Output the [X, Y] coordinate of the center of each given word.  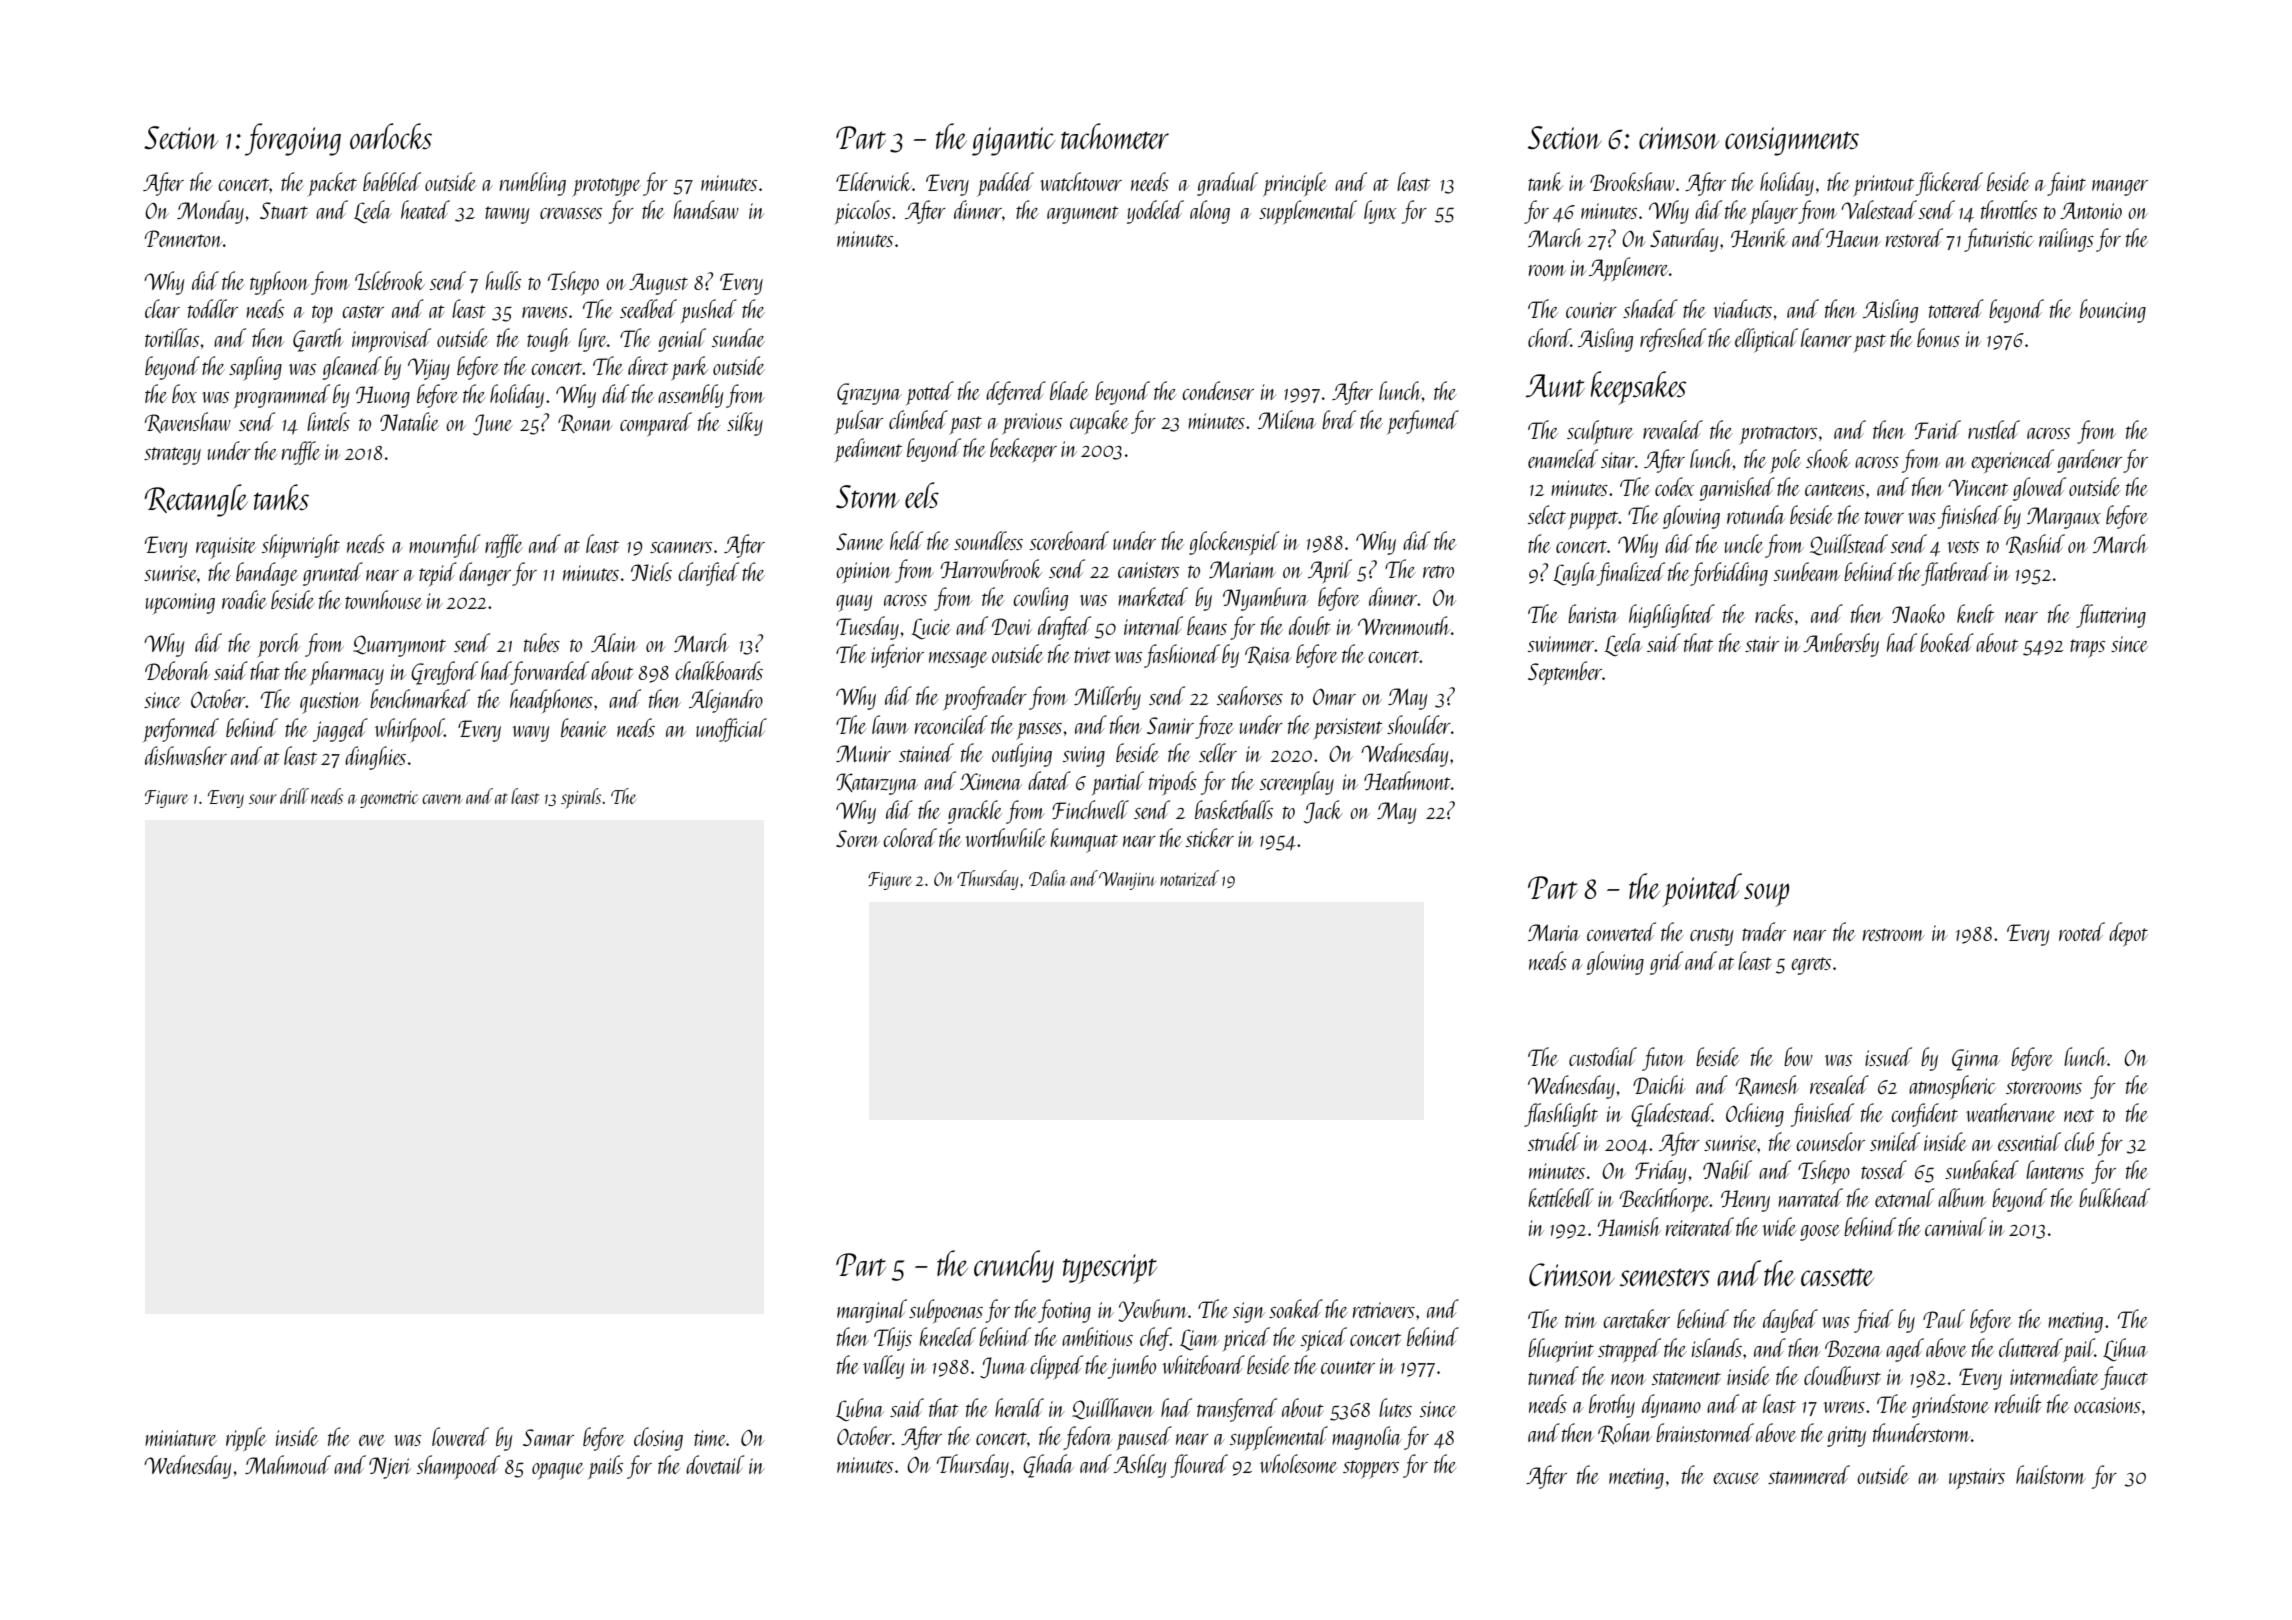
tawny [507, 215]
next [2079, 1115]
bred [1339, 419]
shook [1828, 458]
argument [1082, 215]
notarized [1189, 878]
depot [2128, 934]
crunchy [1014, 1266]
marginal [872, 1311]
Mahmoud [288, 1464]
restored [1914, 237]
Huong [383, 397]
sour [263, 799]
